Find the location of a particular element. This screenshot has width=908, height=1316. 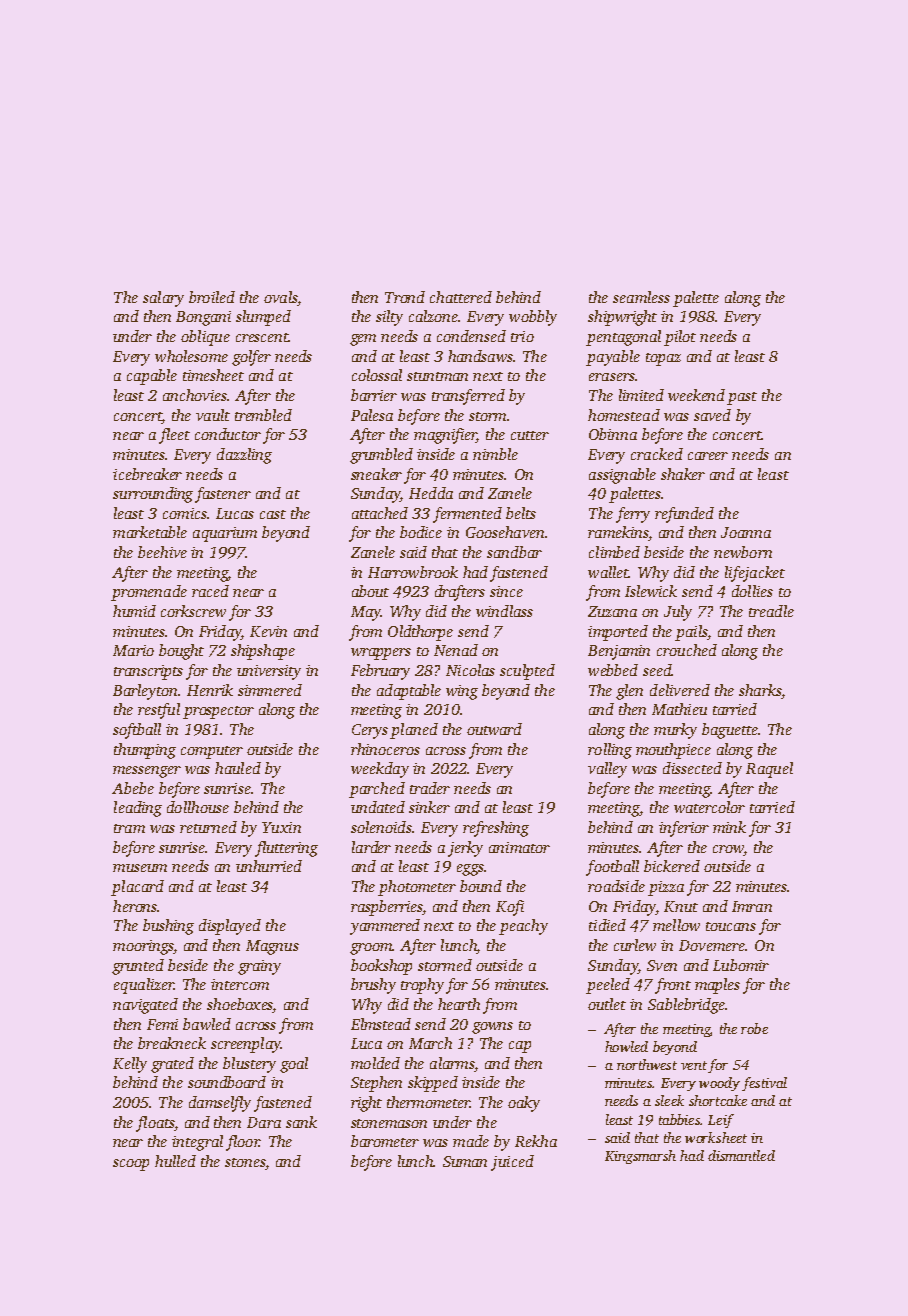

about is located at coordinates (370, 591).
